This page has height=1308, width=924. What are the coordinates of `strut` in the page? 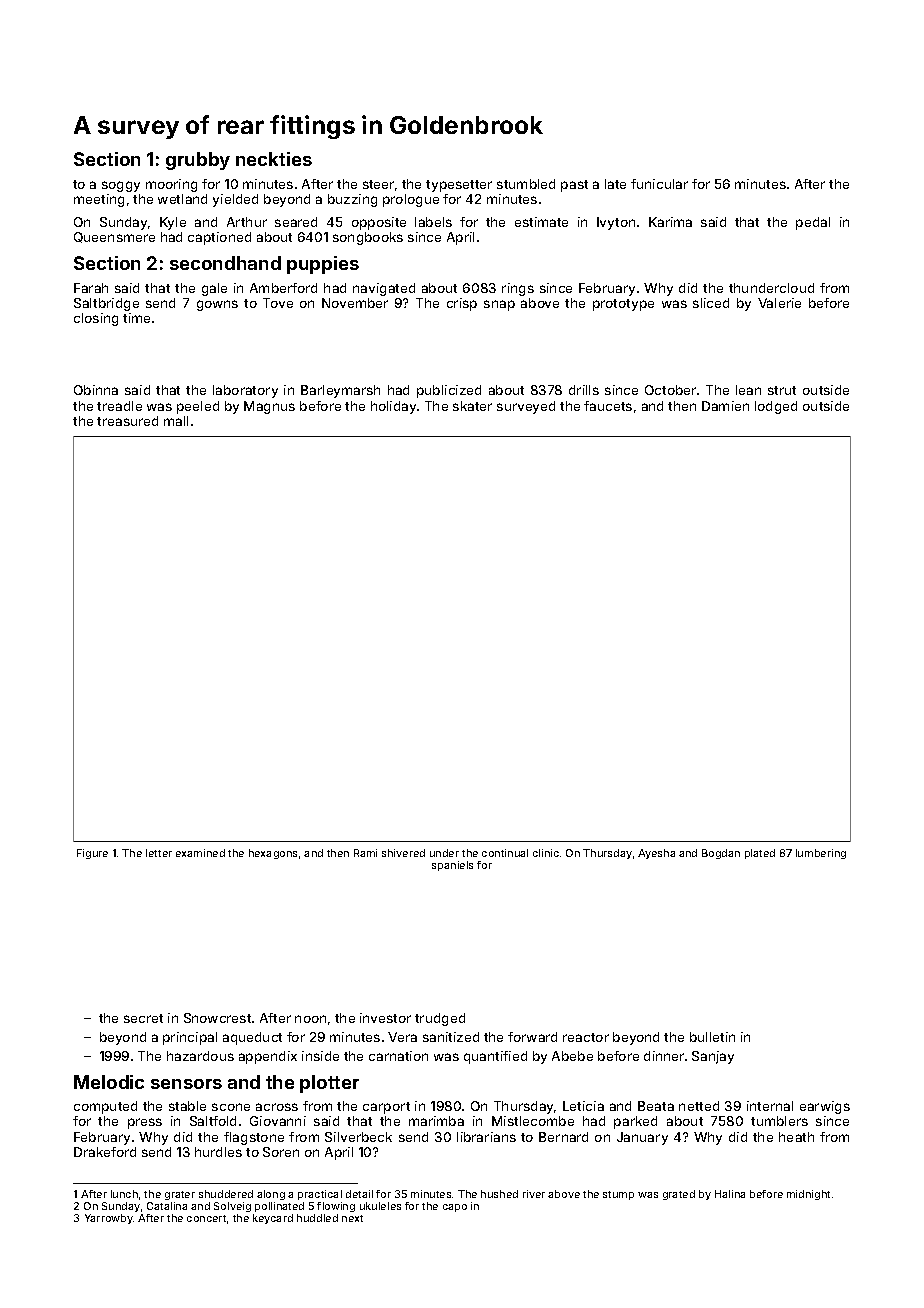 It's located at (782, 390).
